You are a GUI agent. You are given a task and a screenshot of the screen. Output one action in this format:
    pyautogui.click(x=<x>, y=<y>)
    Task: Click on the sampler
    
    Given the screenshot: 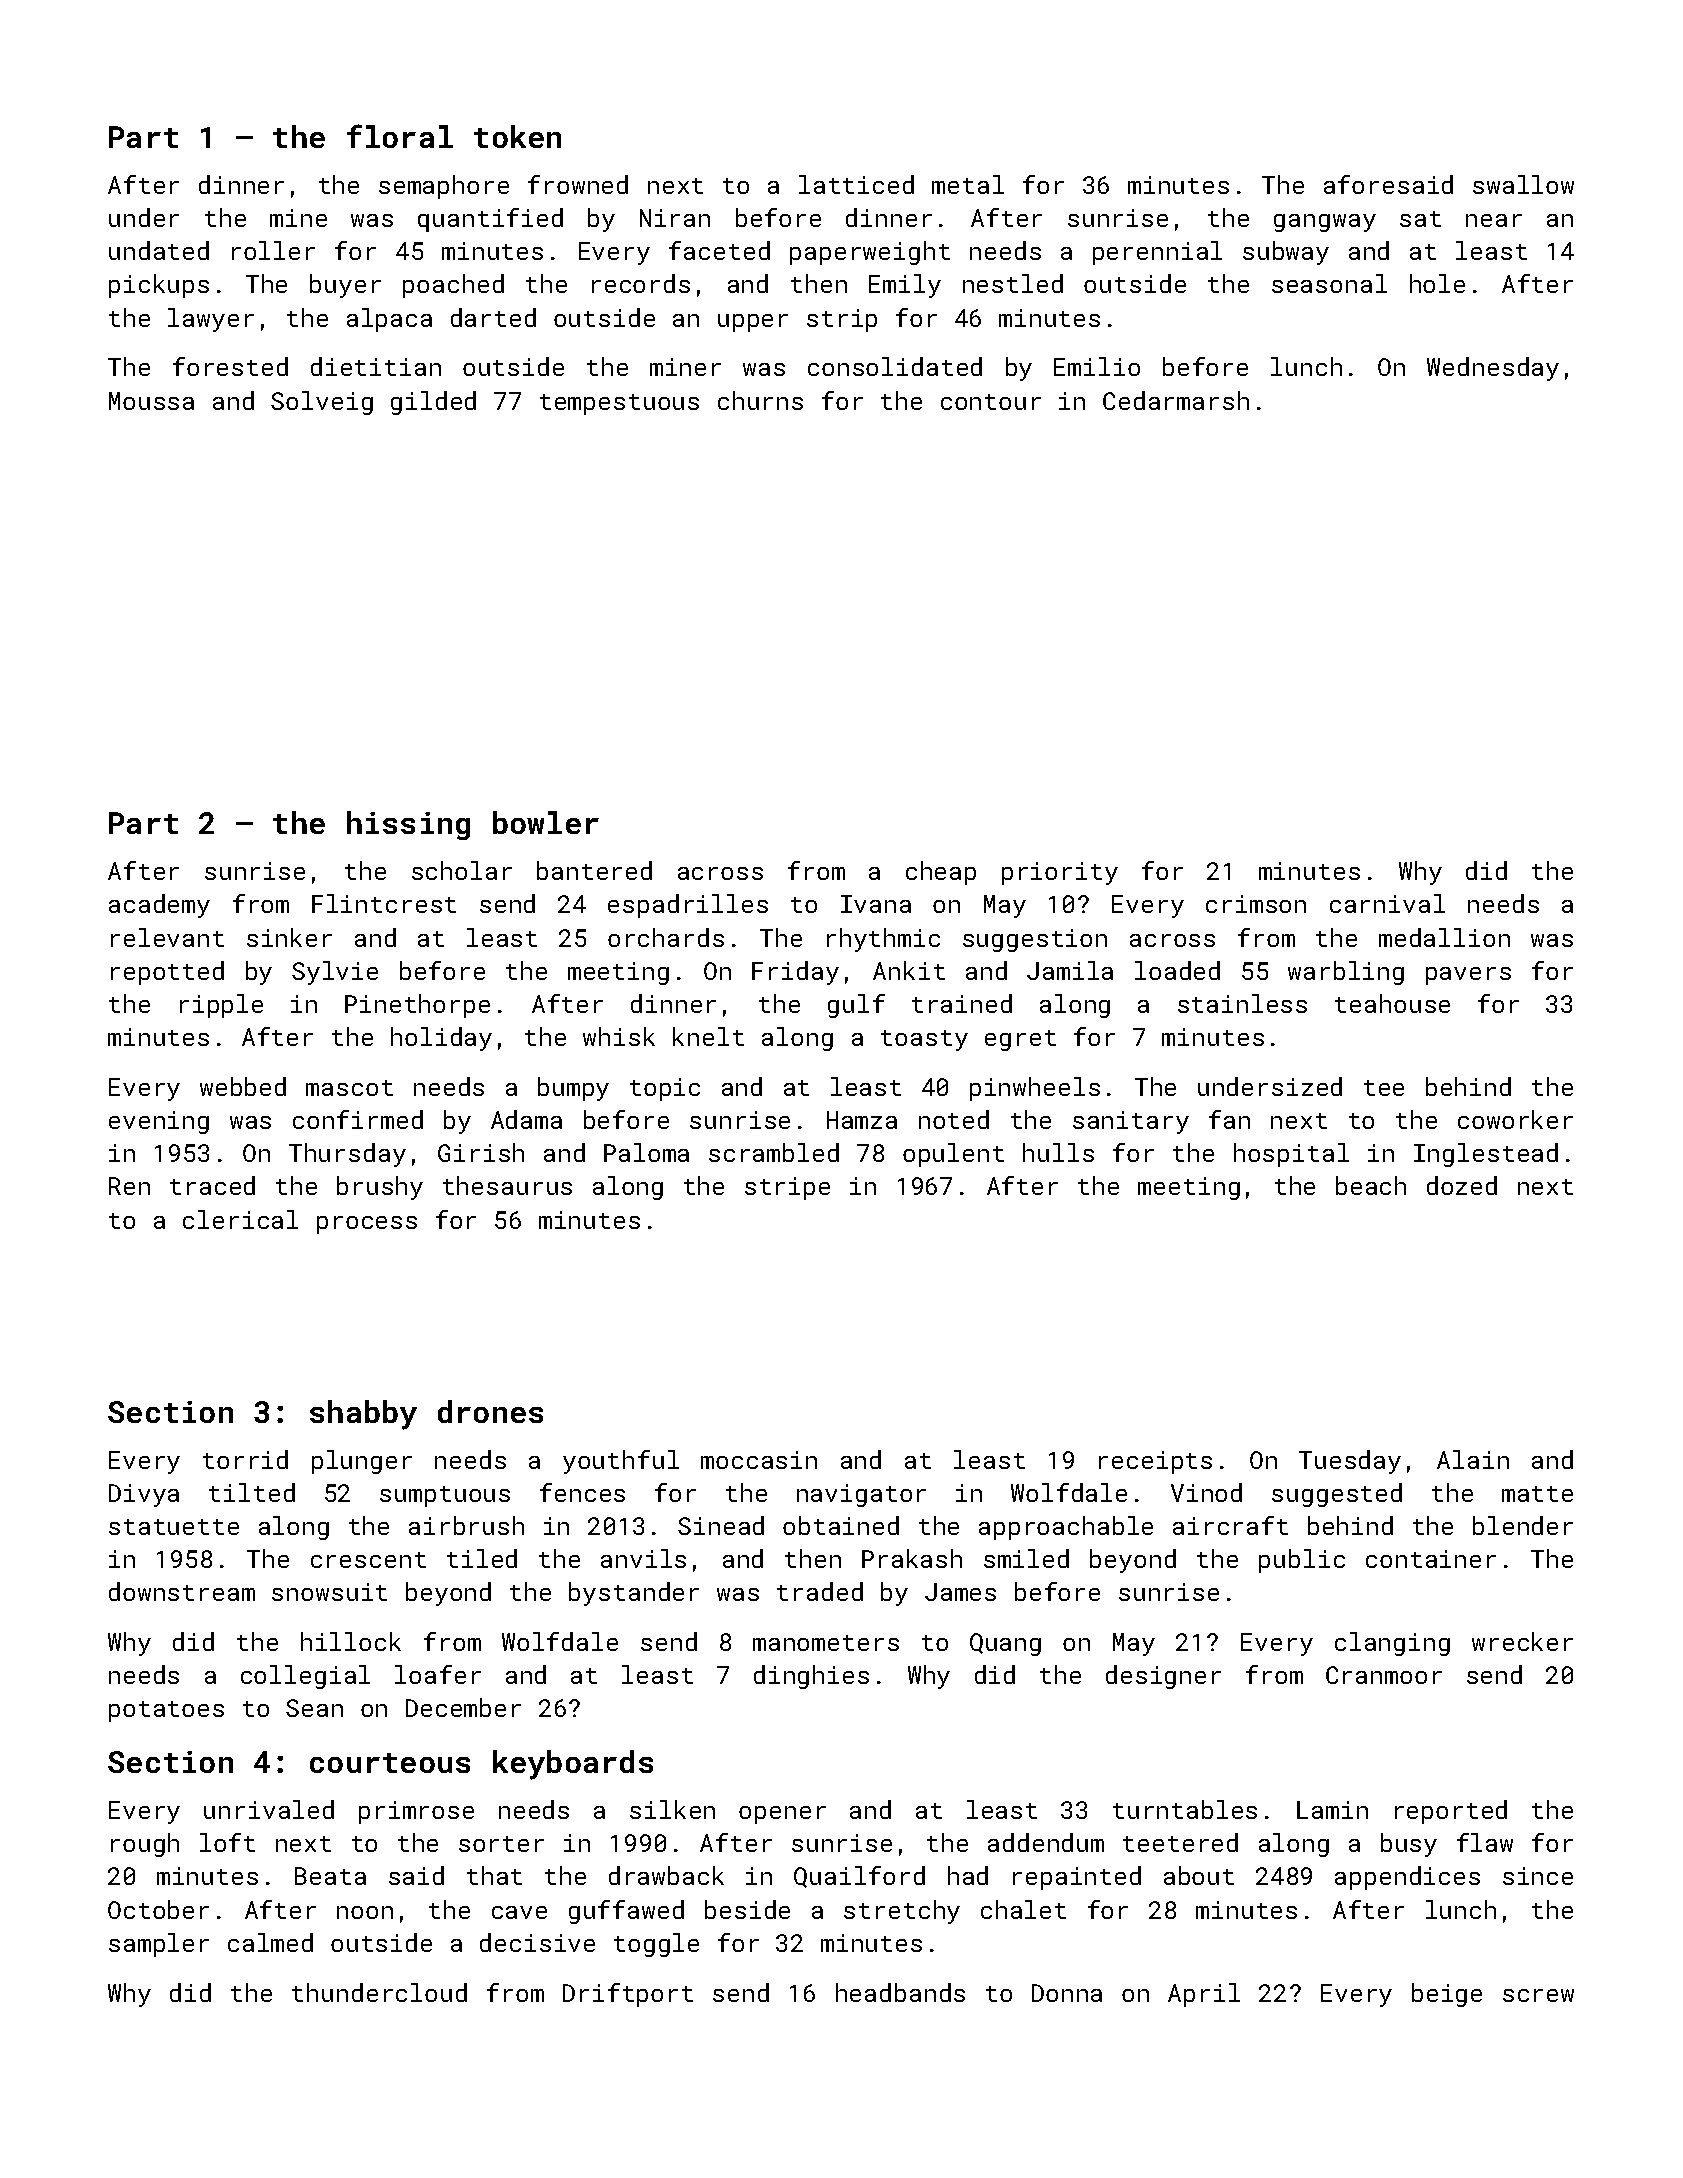 What is the action you would take?
    pyautogui.click(x=159, y=1945)
